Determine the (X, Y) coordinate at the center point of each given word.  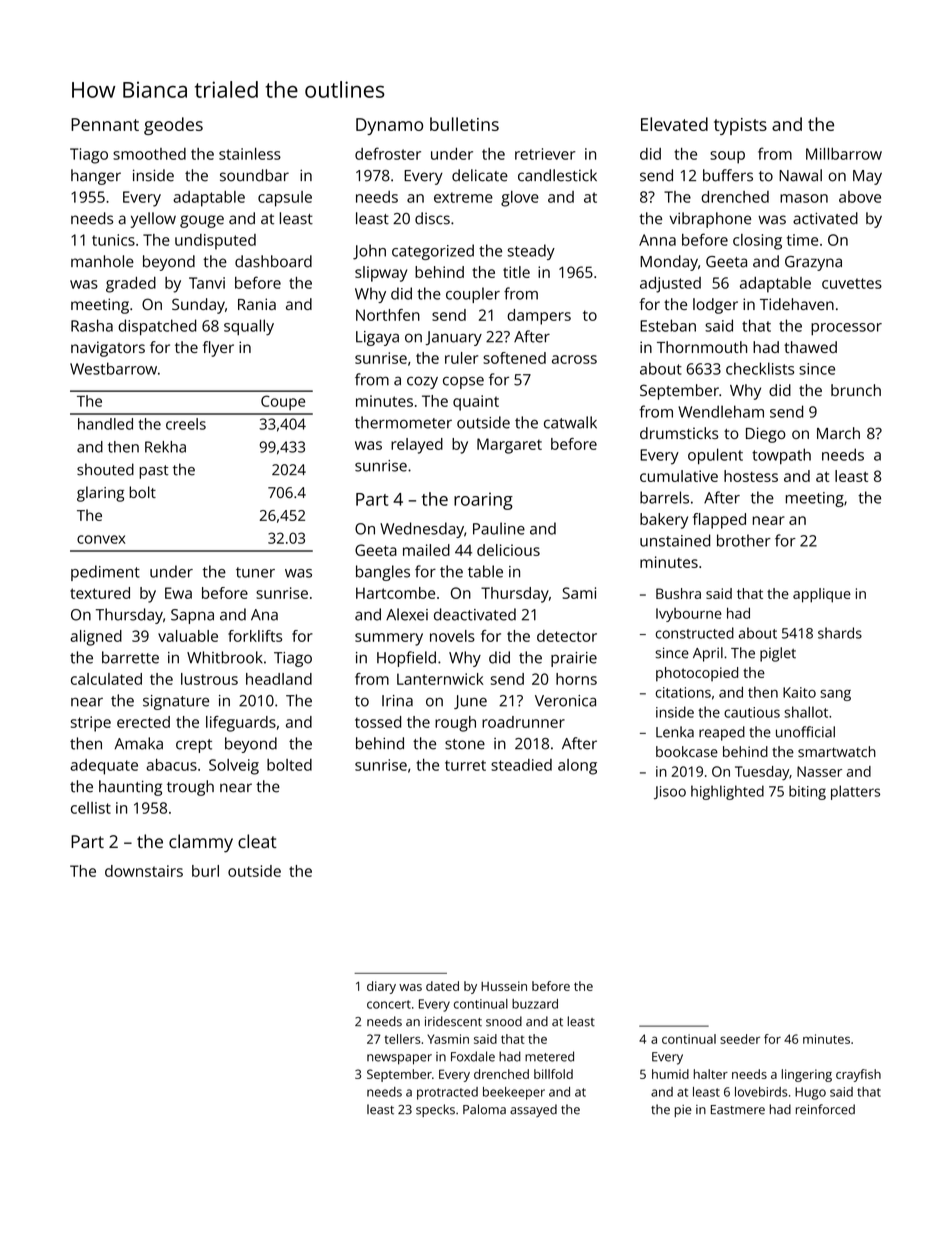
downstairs (144, 871)
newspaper (399, 1059)
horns (576, 679)
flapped (719, 521)
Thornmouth (702, 347)
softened (514, 358)
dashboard (273, 261)
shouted (105, 469)
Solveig (234, 767)
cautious (752, 712)
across (574, 359)
